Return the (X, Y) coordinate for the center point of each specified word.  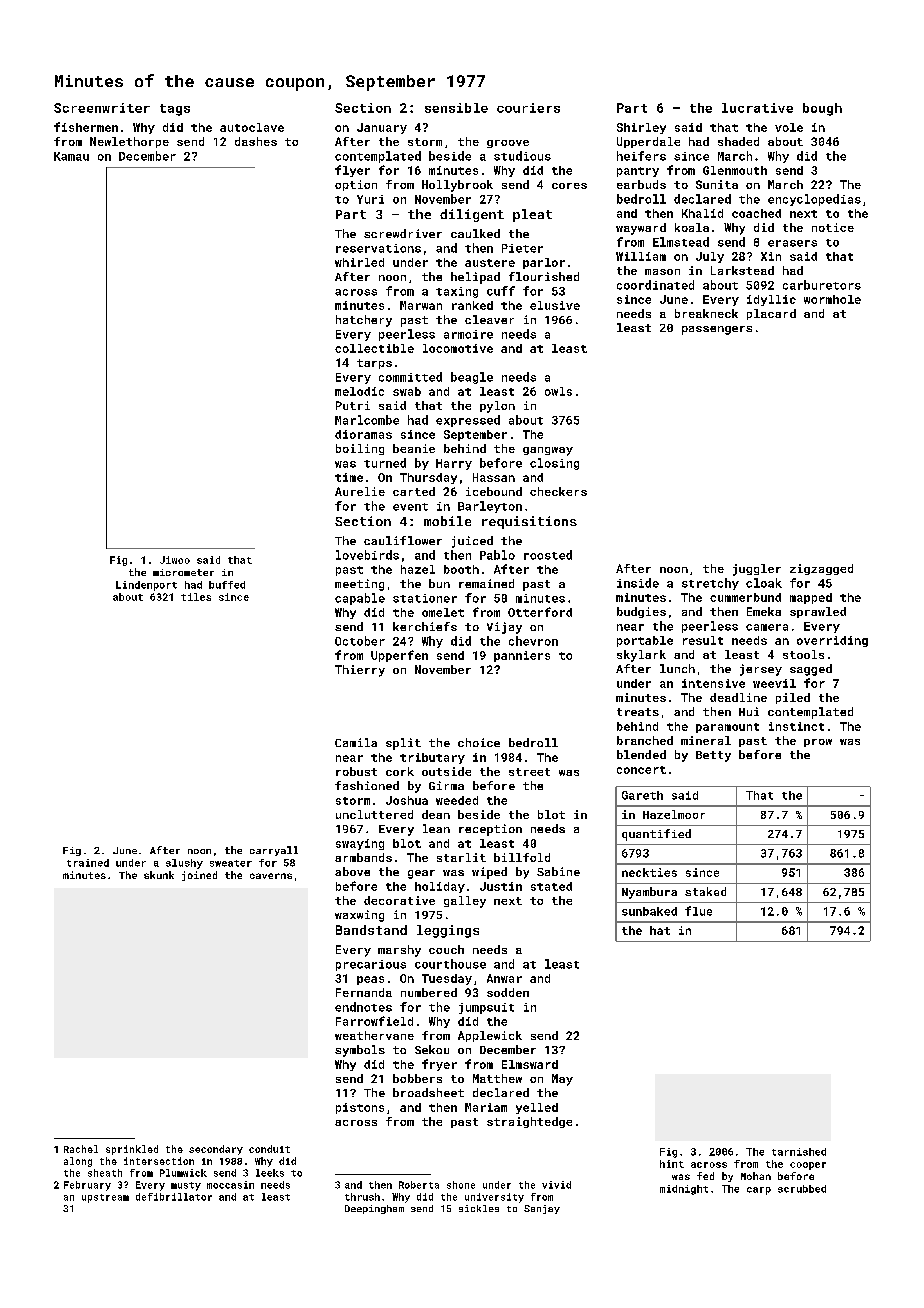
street (529, 772)
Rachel (81, 1149)
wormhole (832, 299)
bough (822, 109)
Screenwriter (102, 108)
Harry (454, 464)
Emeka (764, 611)
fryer (439, 1065)
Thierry (360, 671)
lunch (677, 668)
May (562, 1080)
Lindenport (146, 586)
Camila (356, 742)
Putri (353, 405)
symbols (360, 1051)
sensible (456, 108)
